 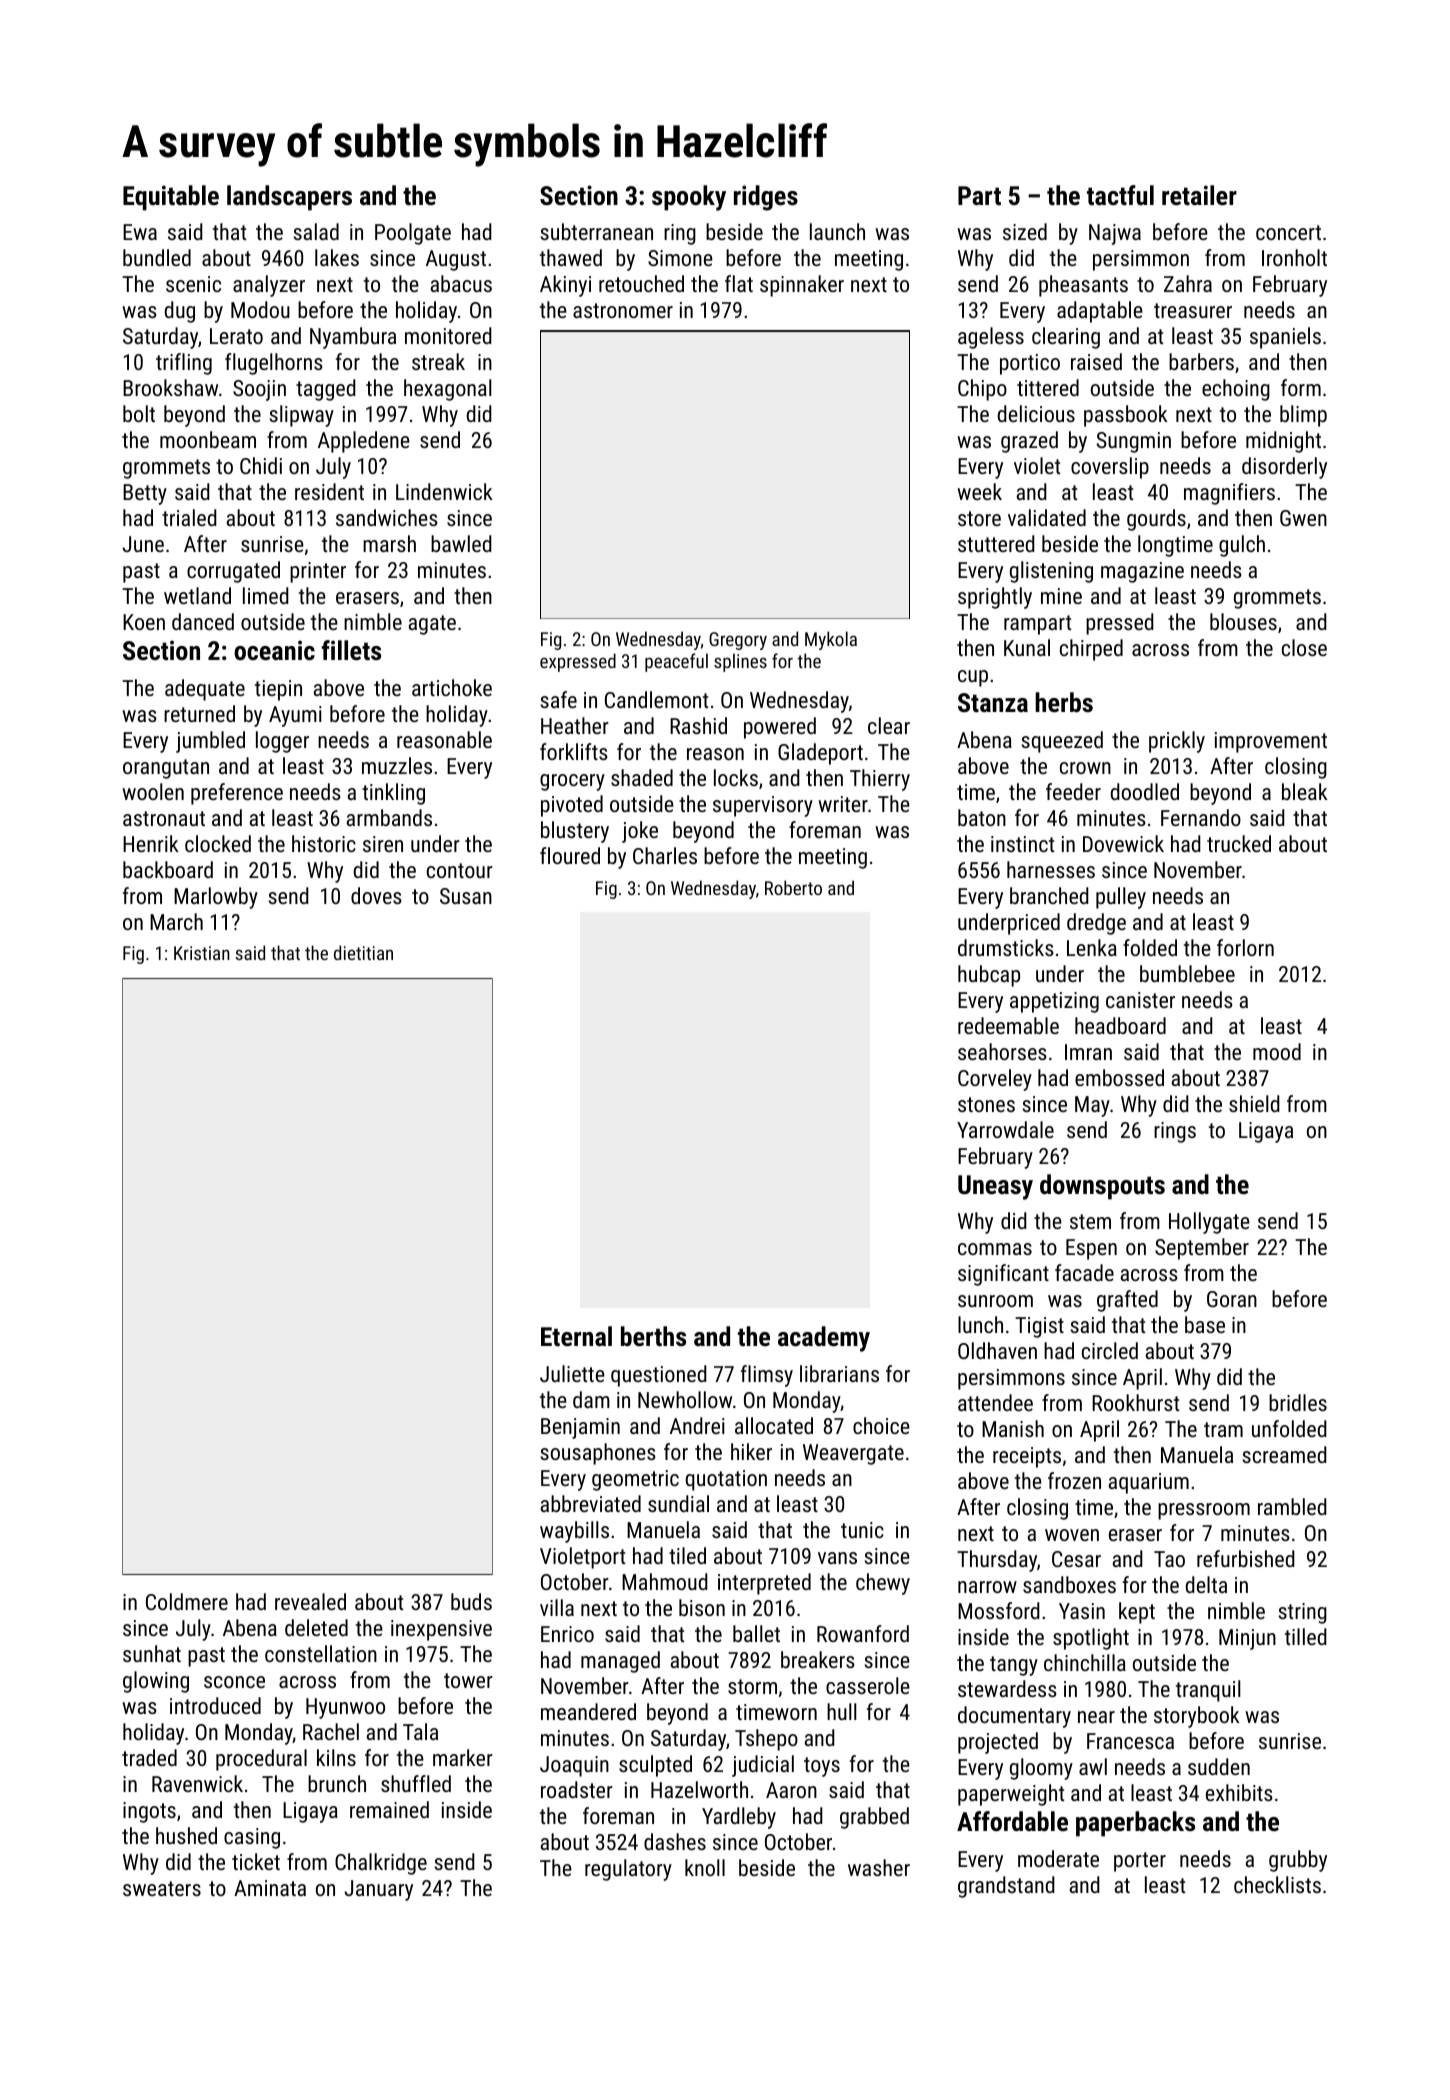 I want to click on checklists, so click(x=1277, y=1884).
